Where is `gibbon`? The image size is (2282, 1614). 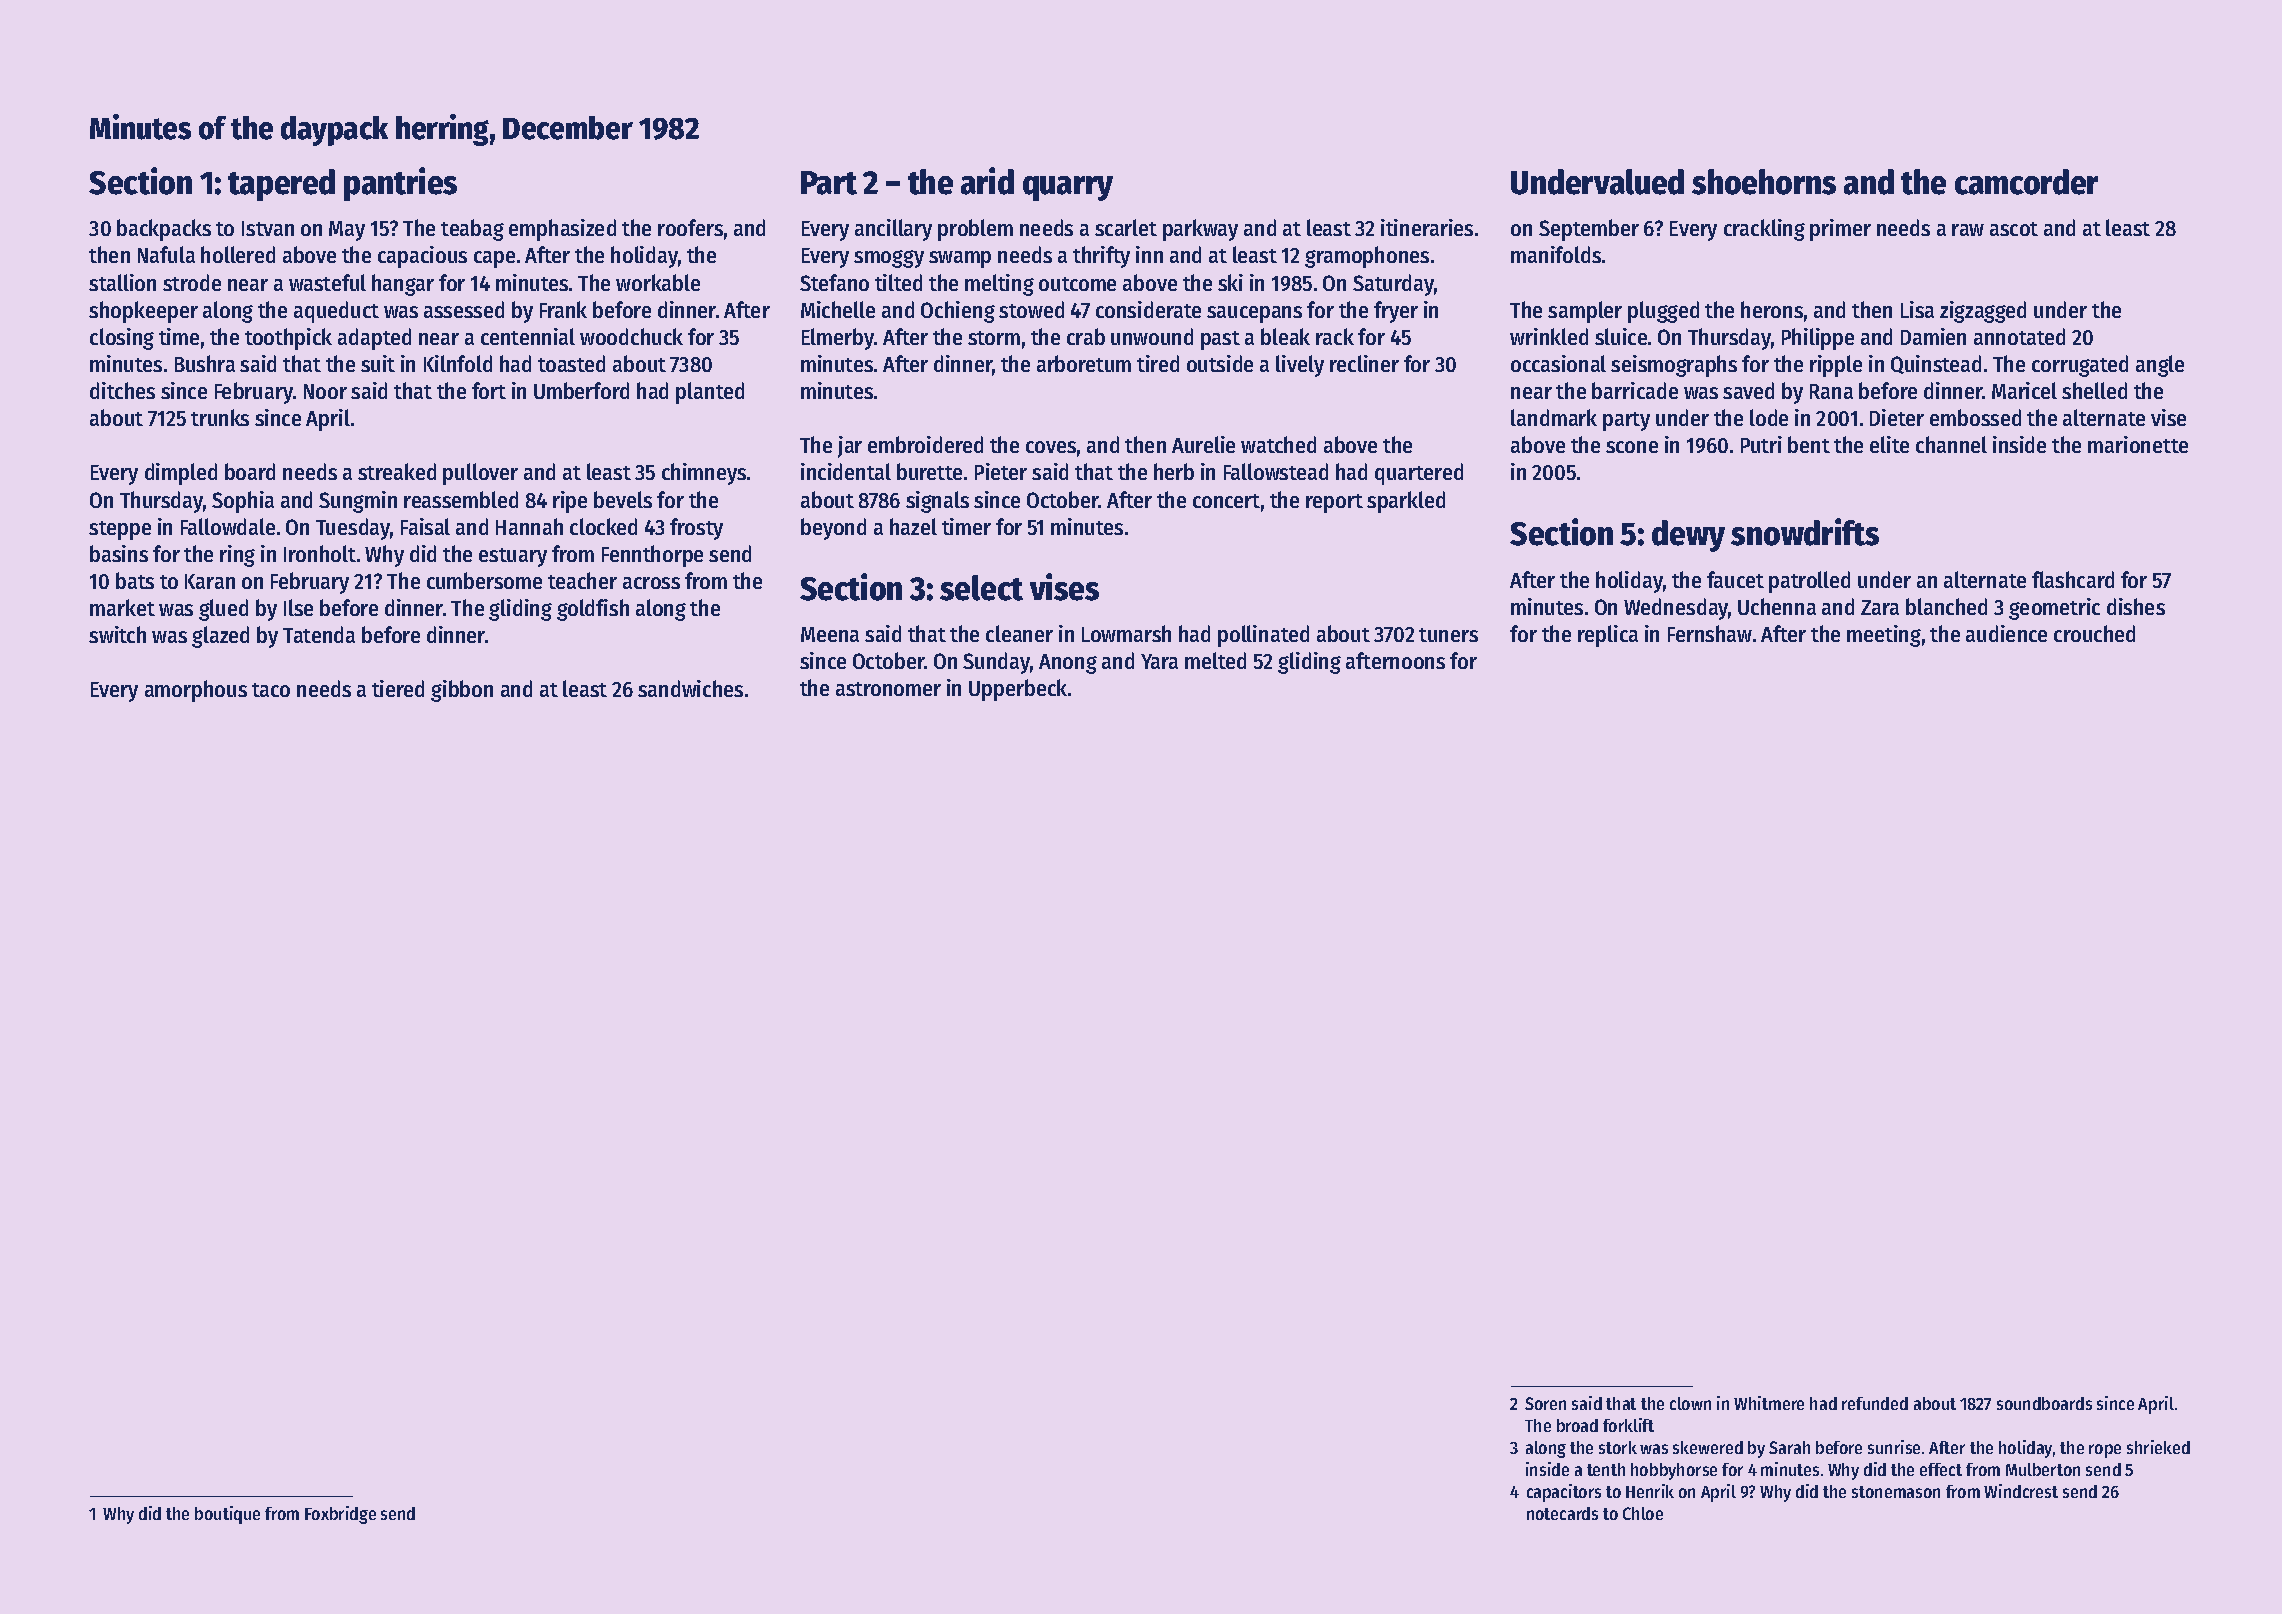
gibbon is located at coordinates (462, 691).
